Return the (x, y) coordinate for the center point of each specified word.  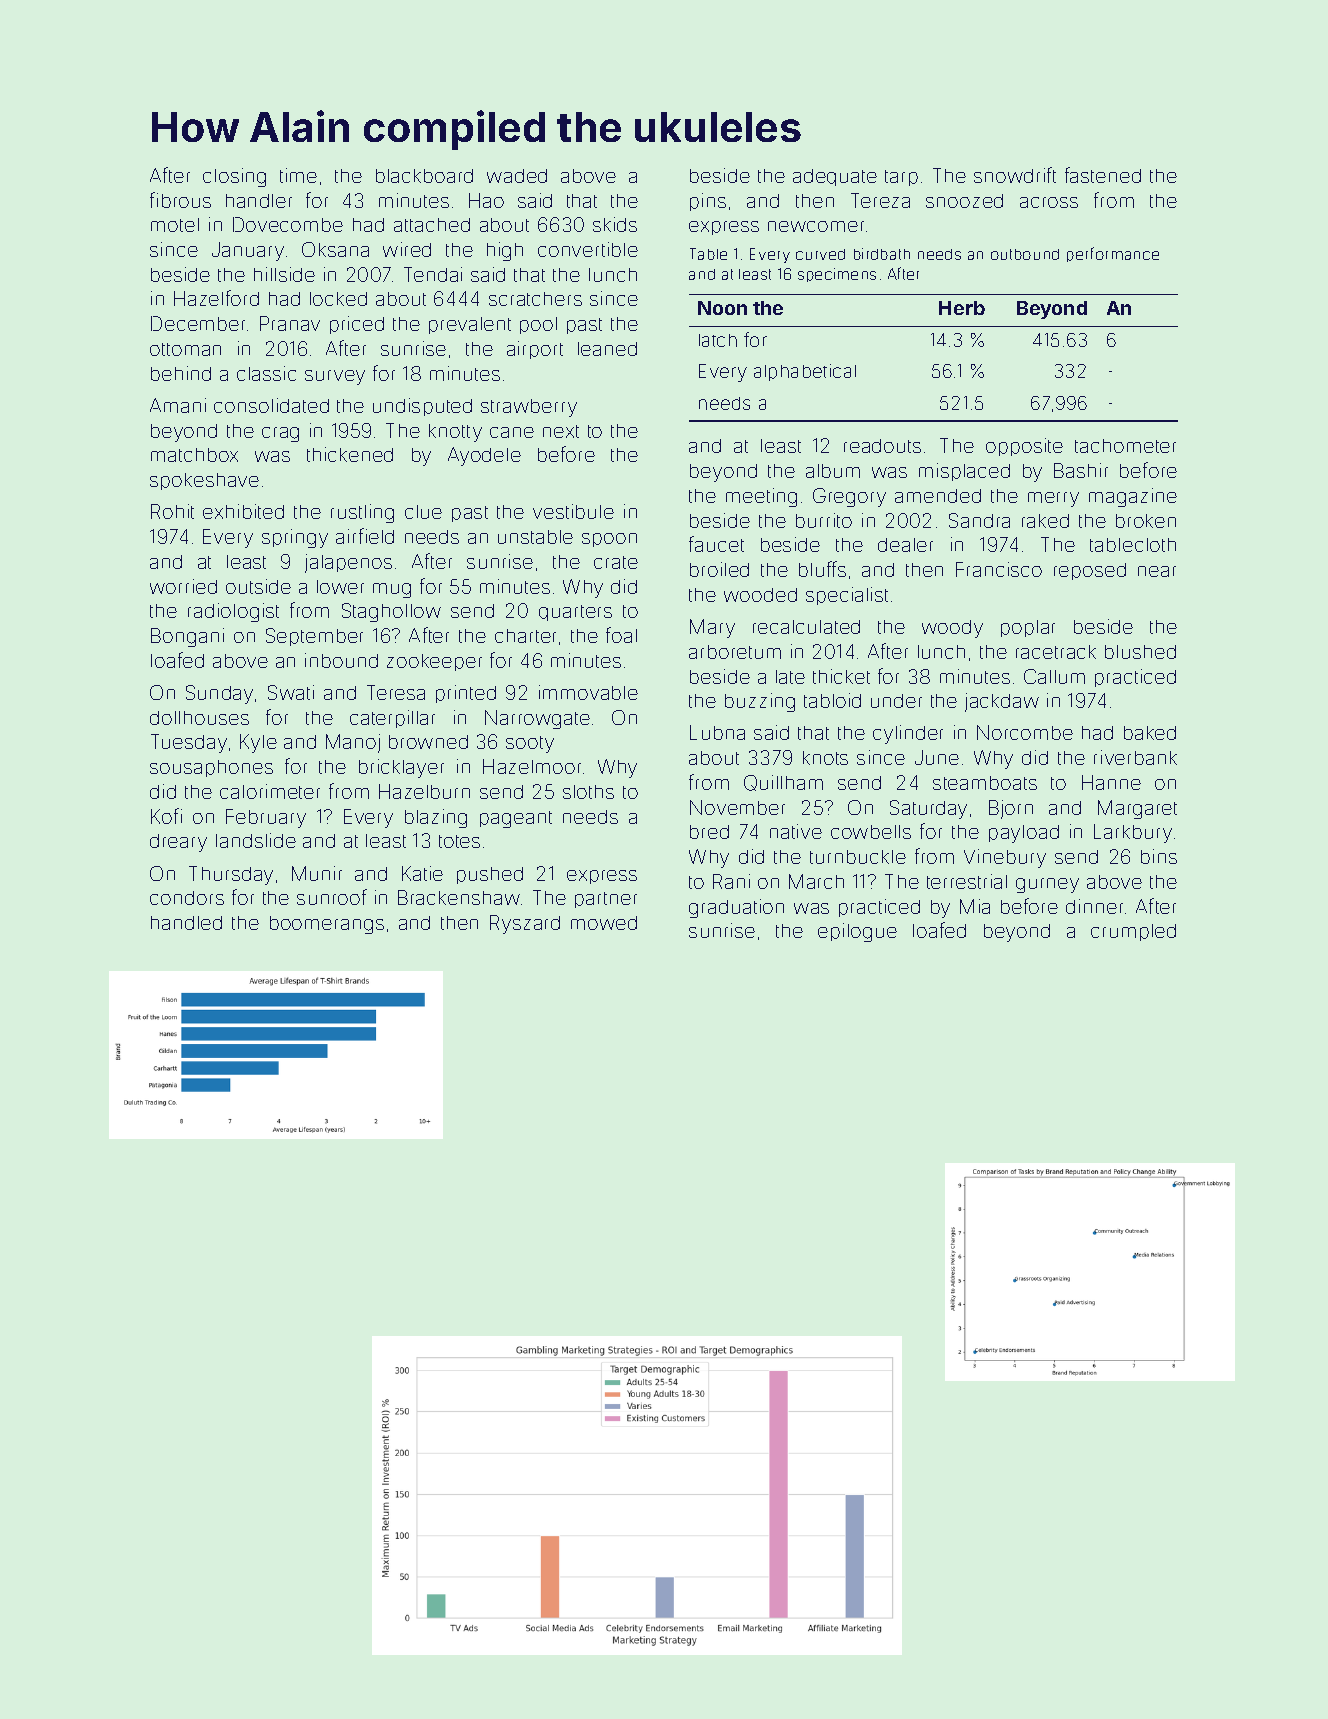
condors (187, 898)
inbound (341, 660)
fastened (1103, 175)
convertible (588, 249)
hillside (284, 274)
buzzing (760, 702)
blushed (1140, 652)
